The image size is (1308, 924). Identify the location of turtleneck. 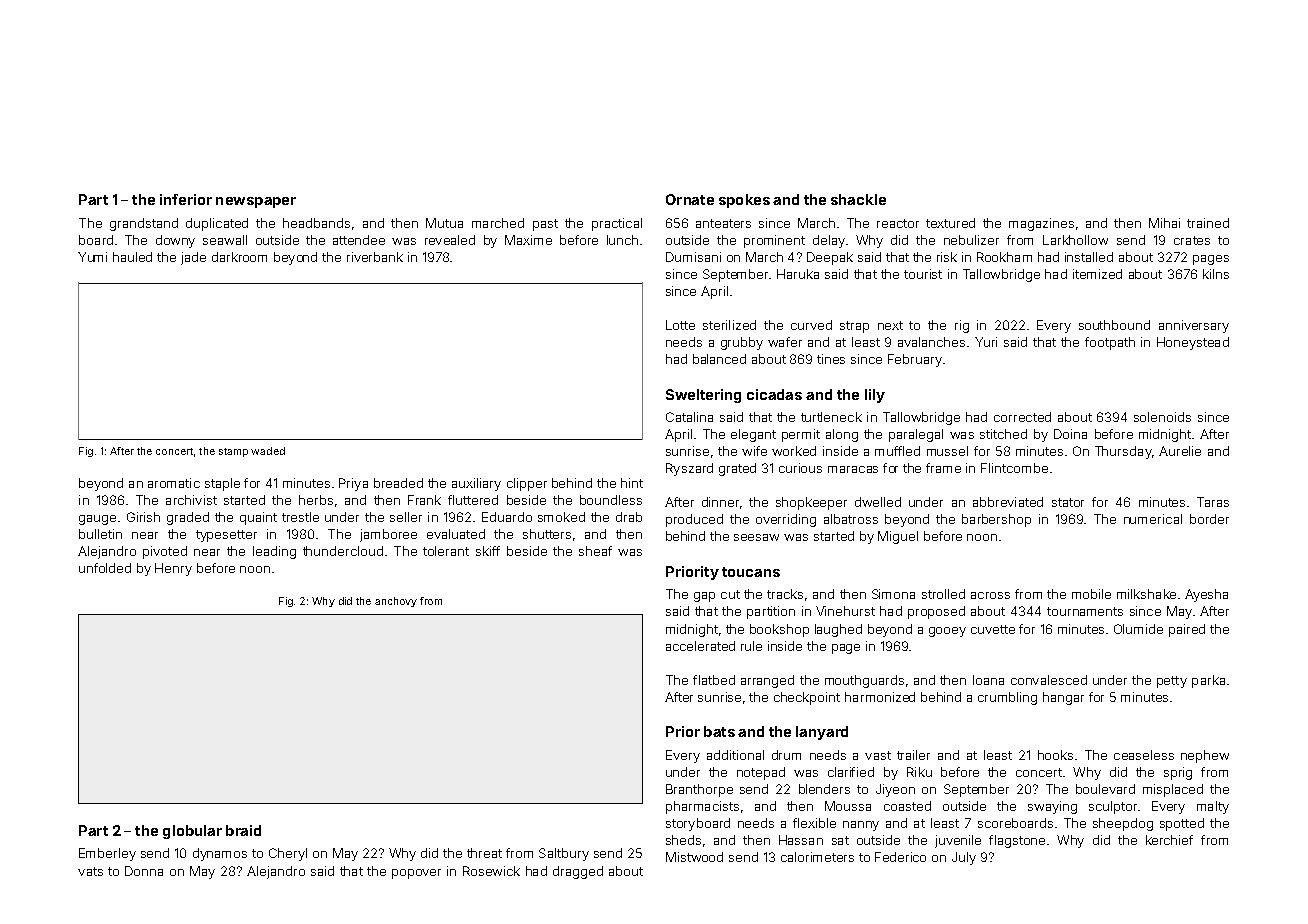
(831, 417).
